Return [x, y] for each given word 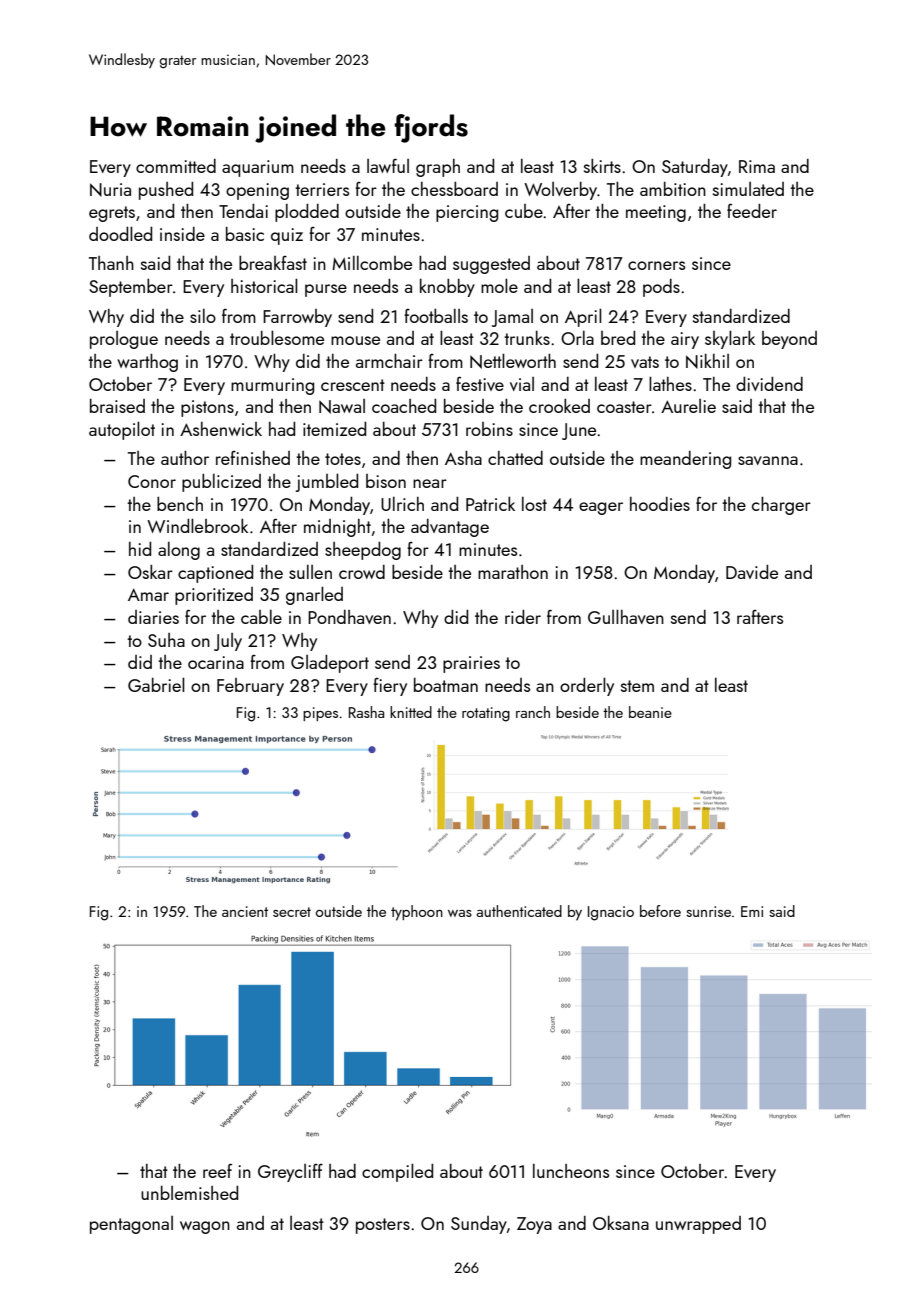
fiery [390, 687]
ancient [245, 911]
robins [489, 429]
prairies [471, 664]
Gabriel [156, 684]
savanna [768, 460]
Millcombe [372, 263]
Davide [752, 572]
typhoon [417, 913]
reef [217, 1170]
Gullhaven [626, 616]
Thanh [111, 263]
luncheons [571, 1171]
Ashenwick [221, 429]
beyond [789, 340]
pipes [320, 714]
